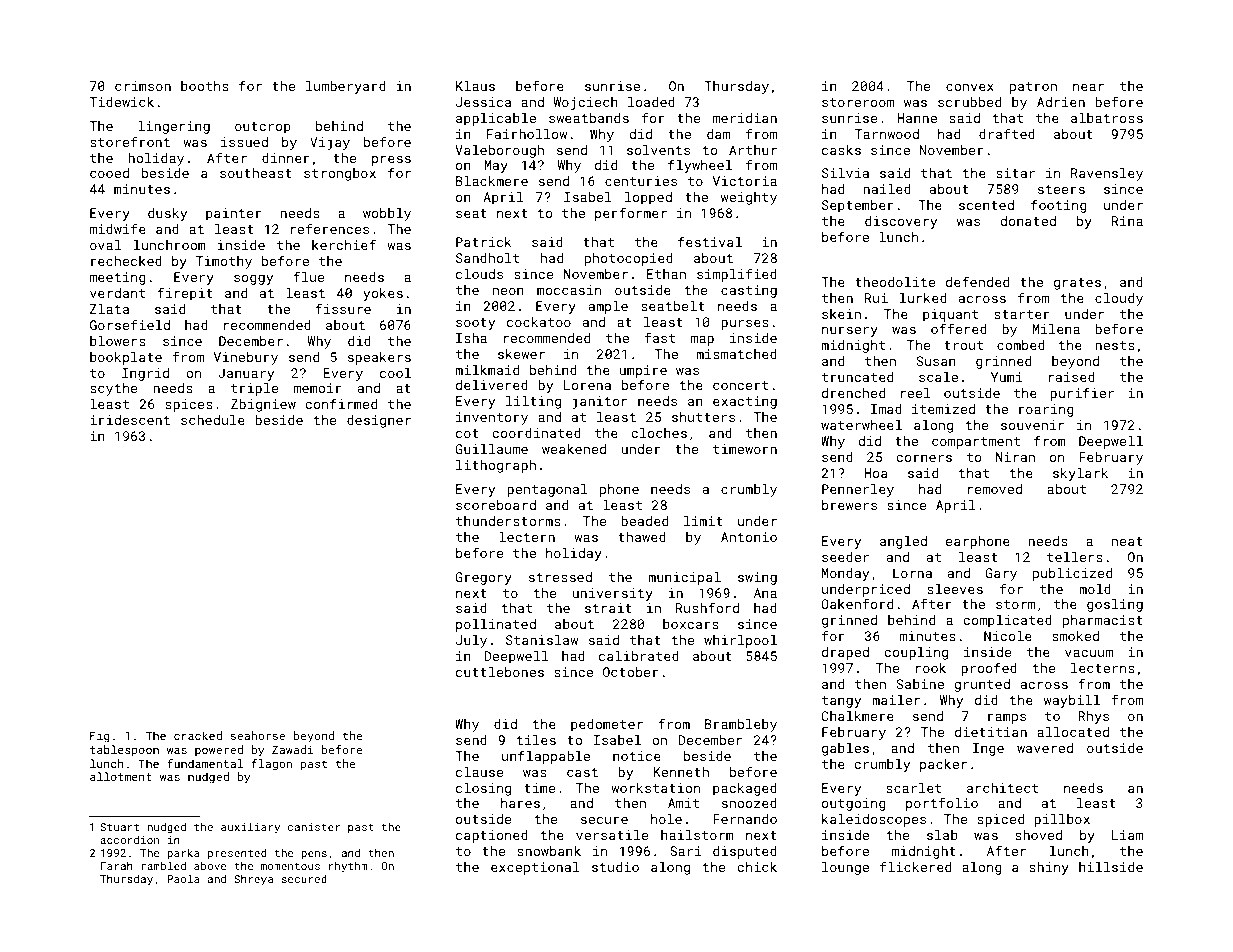 The width and height of the document is (1233, 952). Describe the element at coordinates (113, 389) in the document. I see `scythe` at that location.
